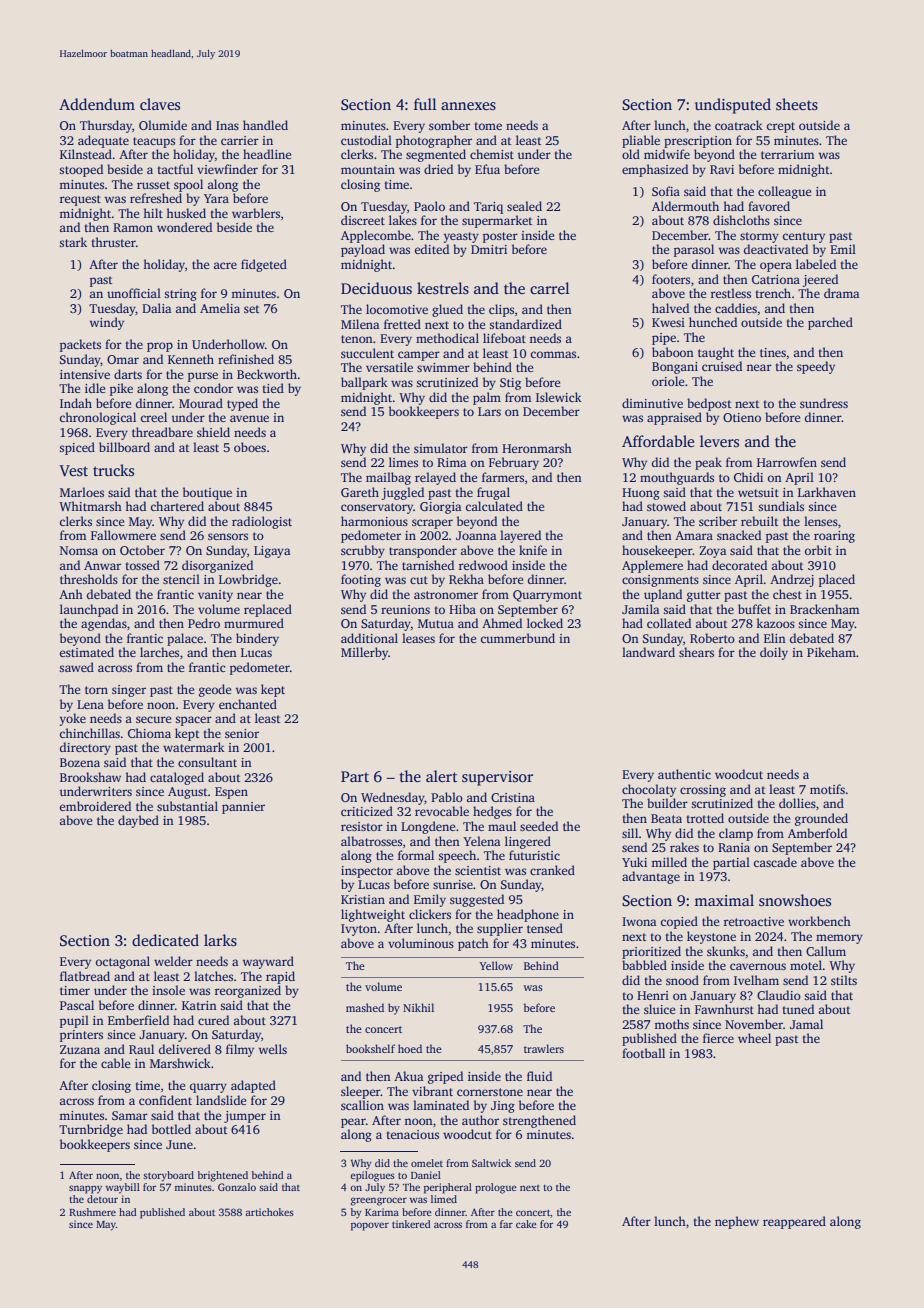 The image size is (924, 1308). What do you see at coordinates (668, 322) in the screenshot?
I see `Kwesi` at bounding box center [668, 322].
